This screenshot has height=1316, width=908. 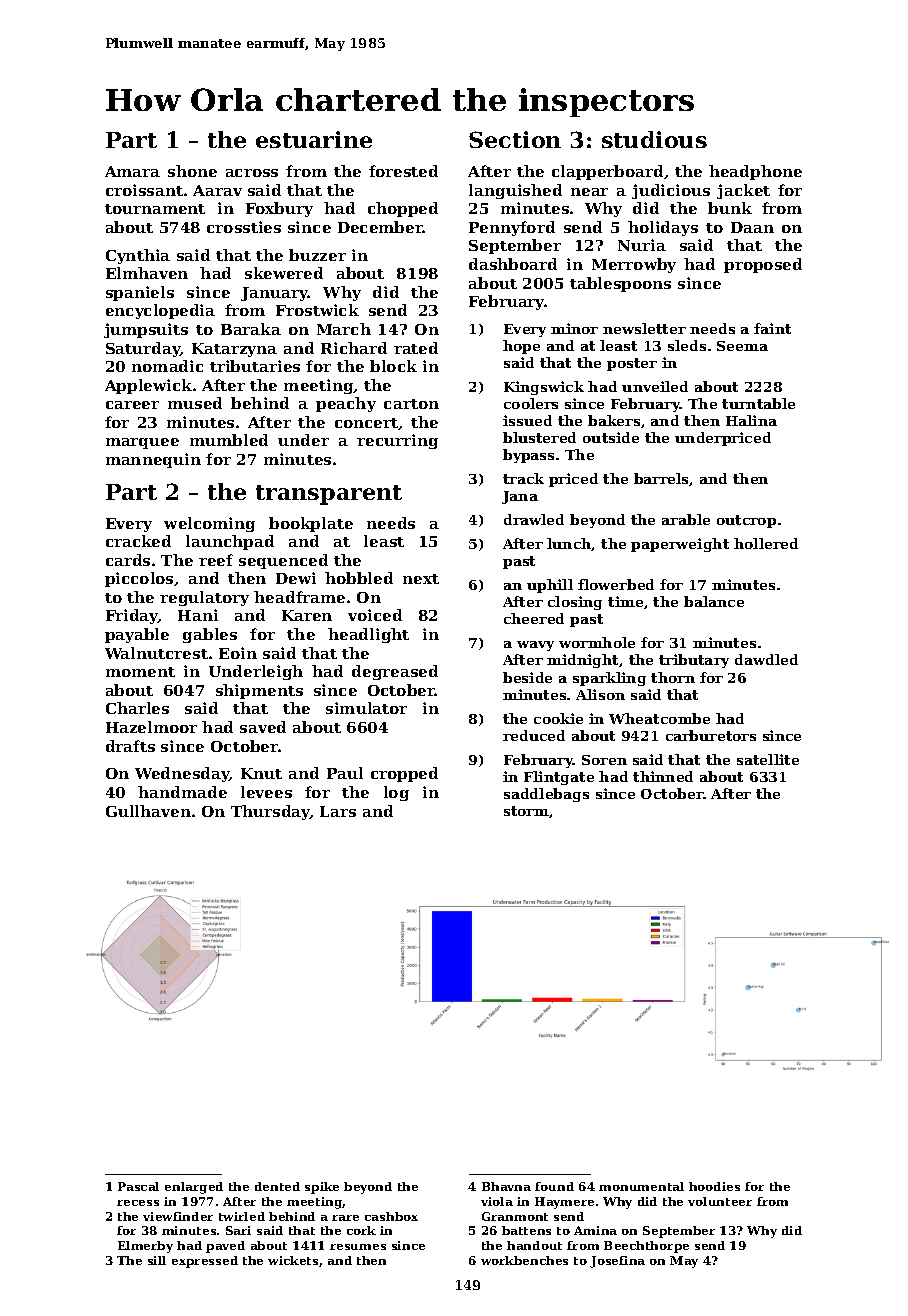 What do you see at coordinates (229, 440) in the screenshot?
I see `mumbled` at bounding box center [229, 440].
